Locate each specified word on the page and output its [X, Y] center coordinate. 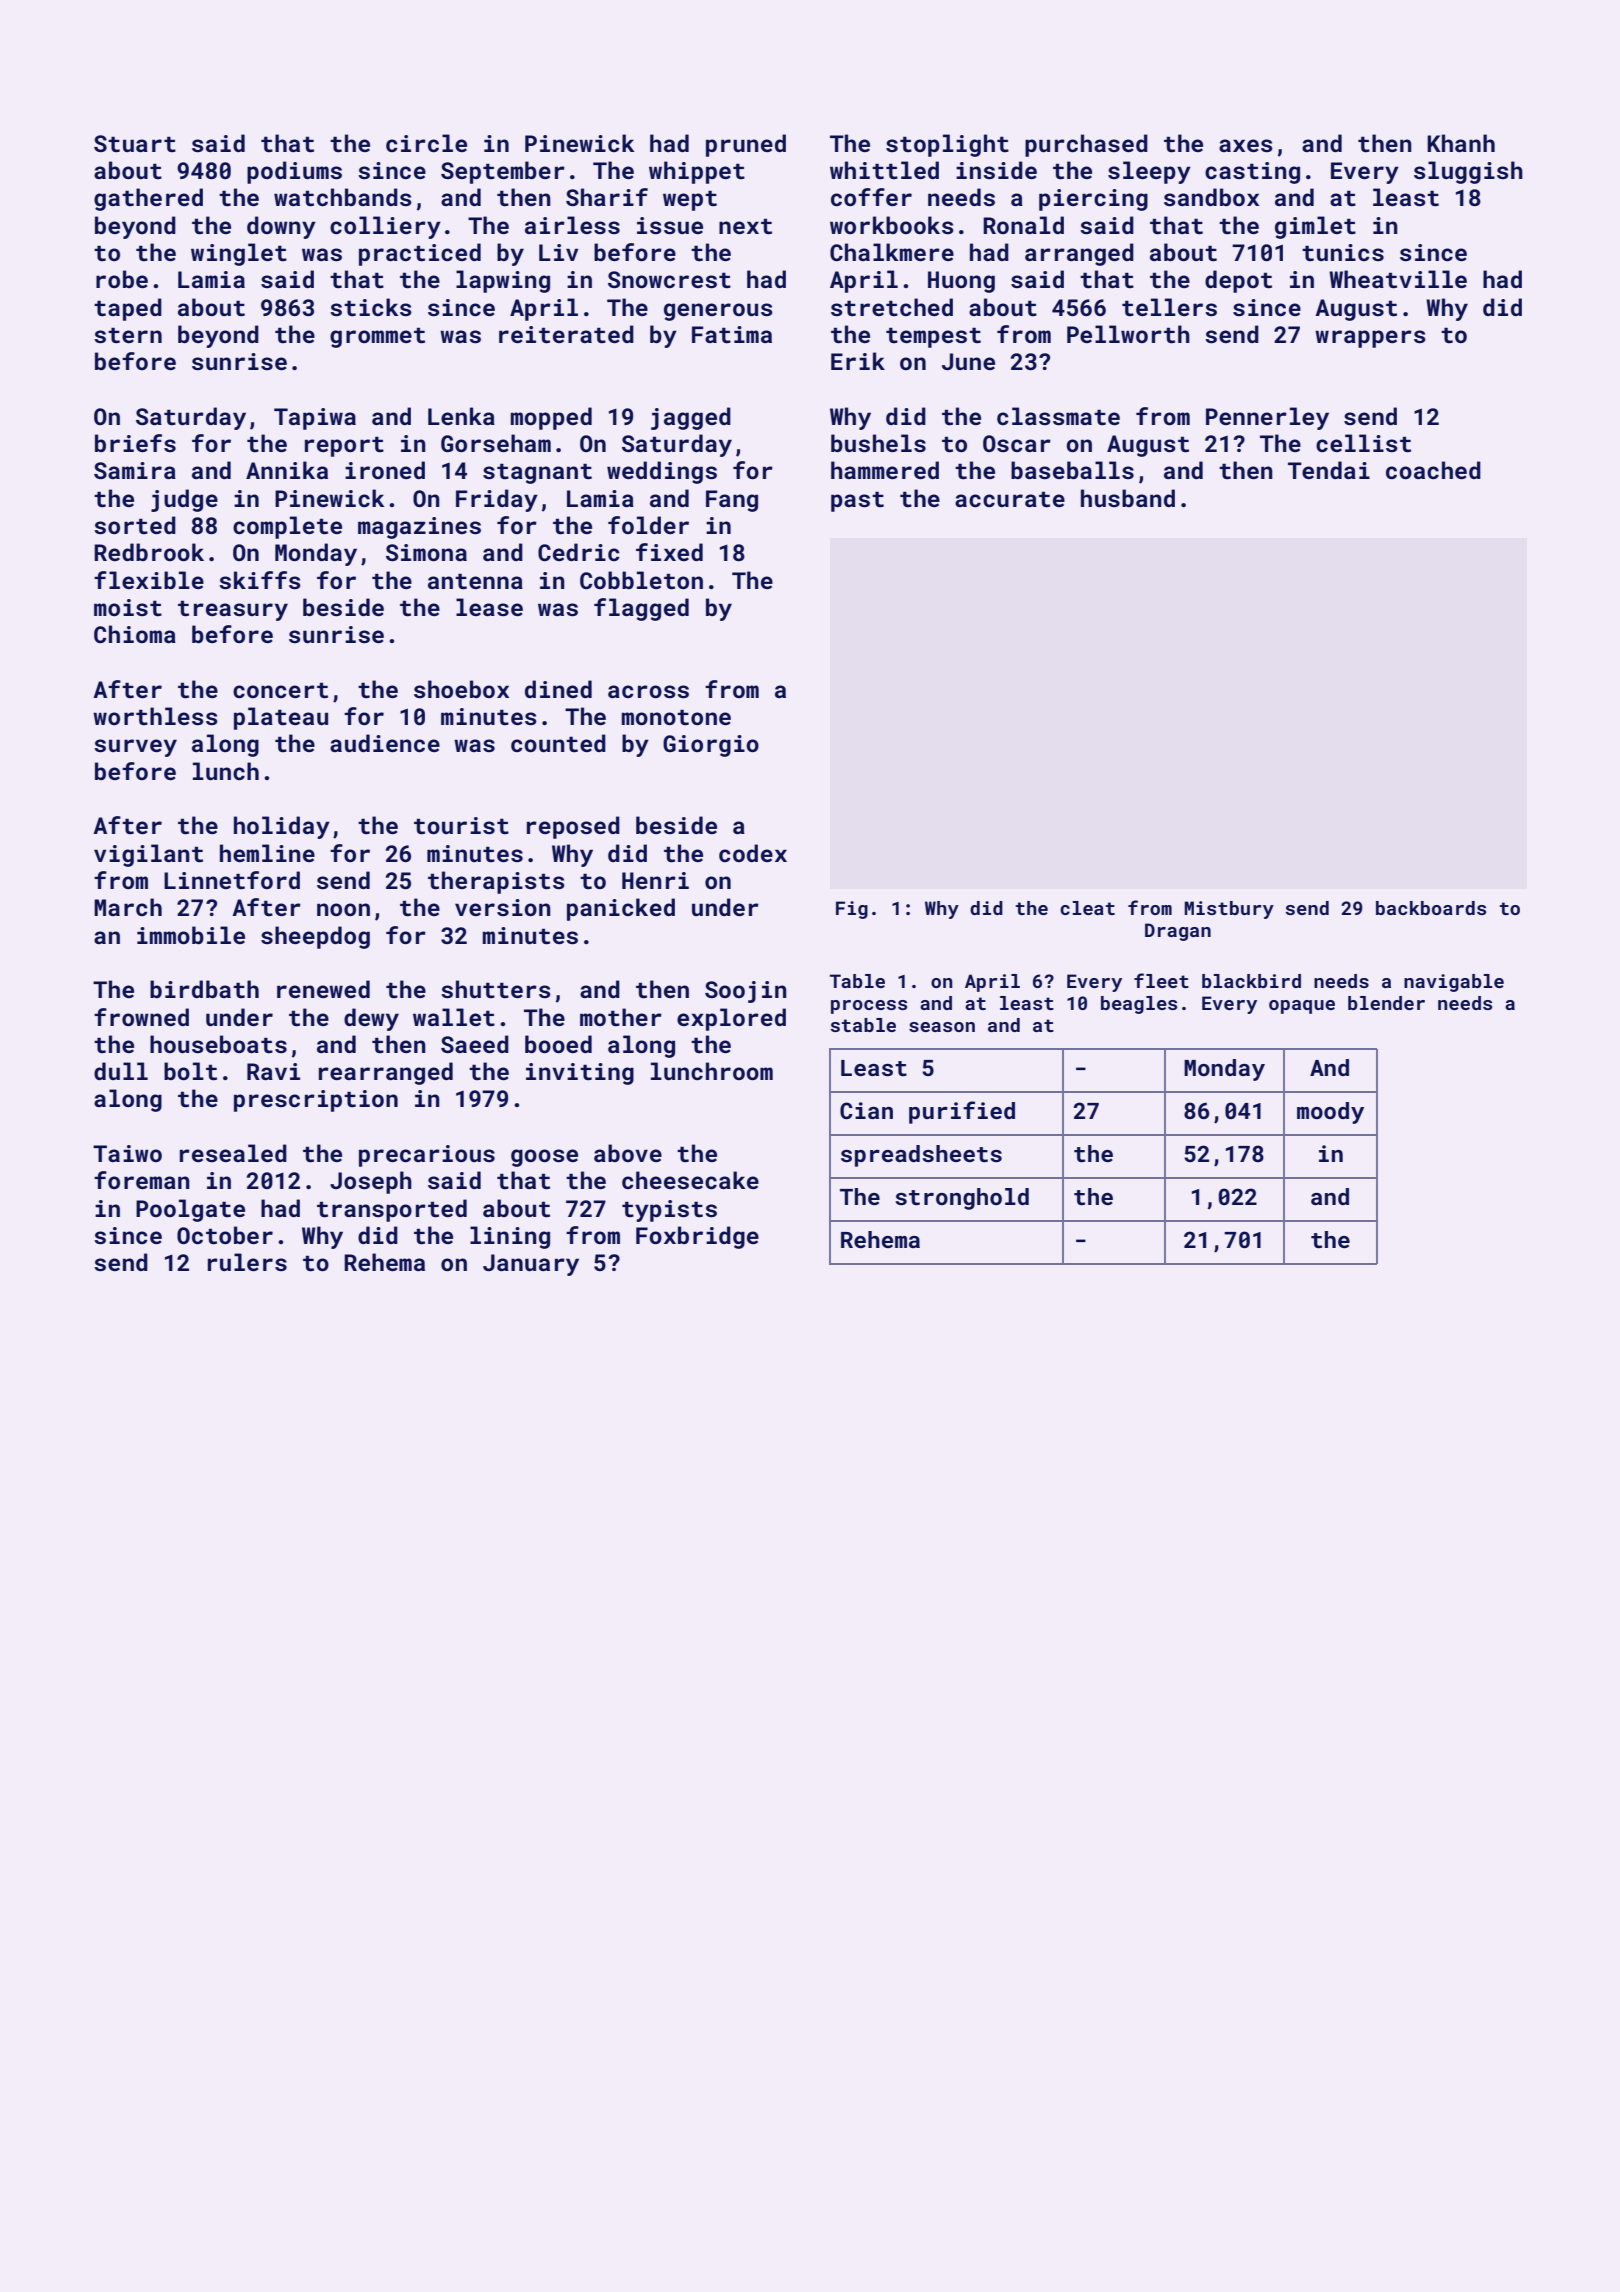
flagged [641, 609]
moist [128, 607]
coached [1433, 470]
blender [1386, 1003]
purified [962, 1112]
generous [718, 312]
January [531, 1265]
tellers [1169, 307]
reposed [573, 827]
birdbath [204, 989]
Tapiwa [315, 419]
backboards [1431, 908]
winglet [239, 254]
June [968, 361]
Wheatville [1398, 279]
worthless [155, 716]
